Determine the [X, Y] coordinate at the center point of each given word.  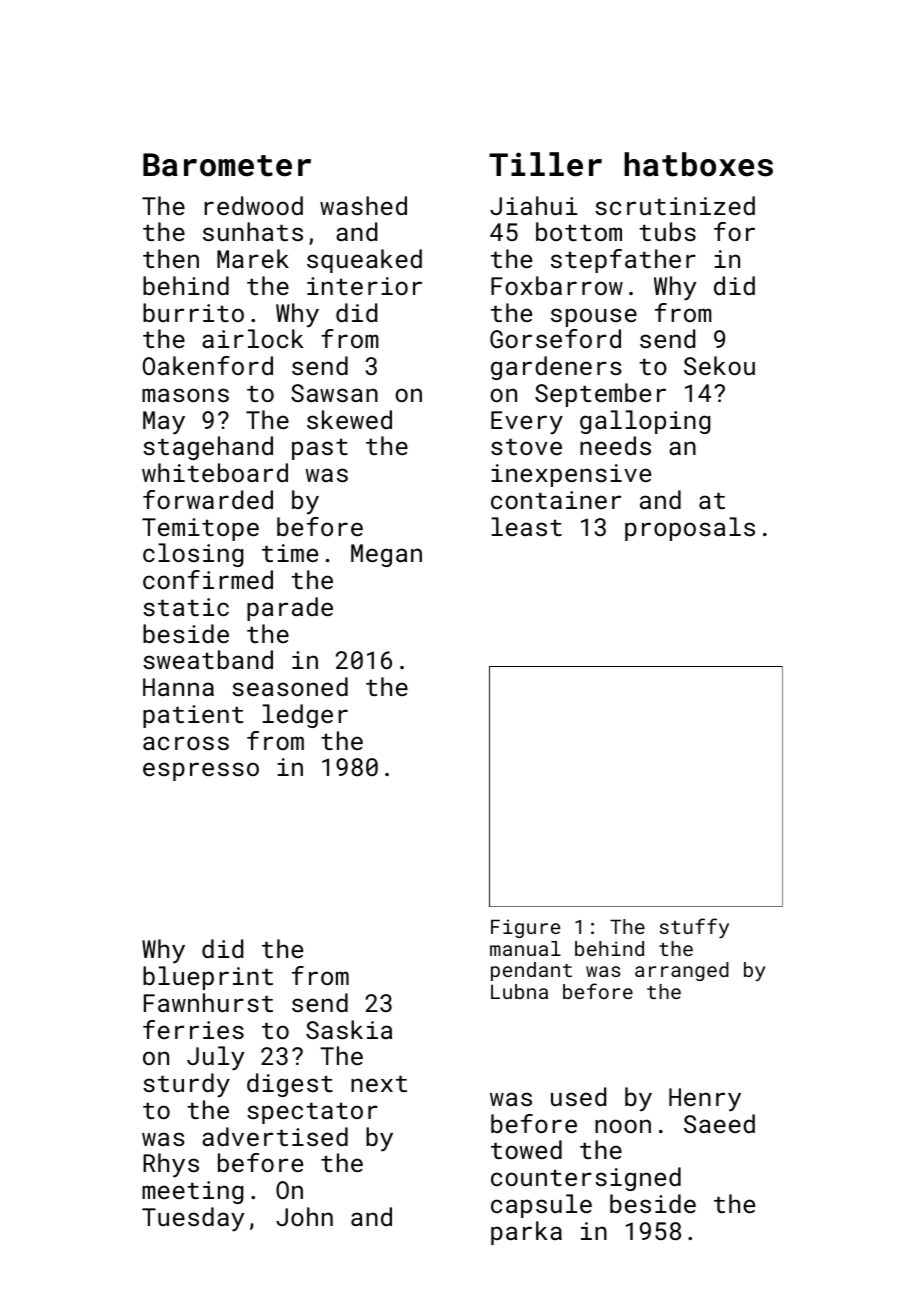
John [304, 1216]
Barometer [227, 165]
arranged [682, 971]
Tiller [545, 164]
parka [526, 1233]
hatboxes [698, 164]
